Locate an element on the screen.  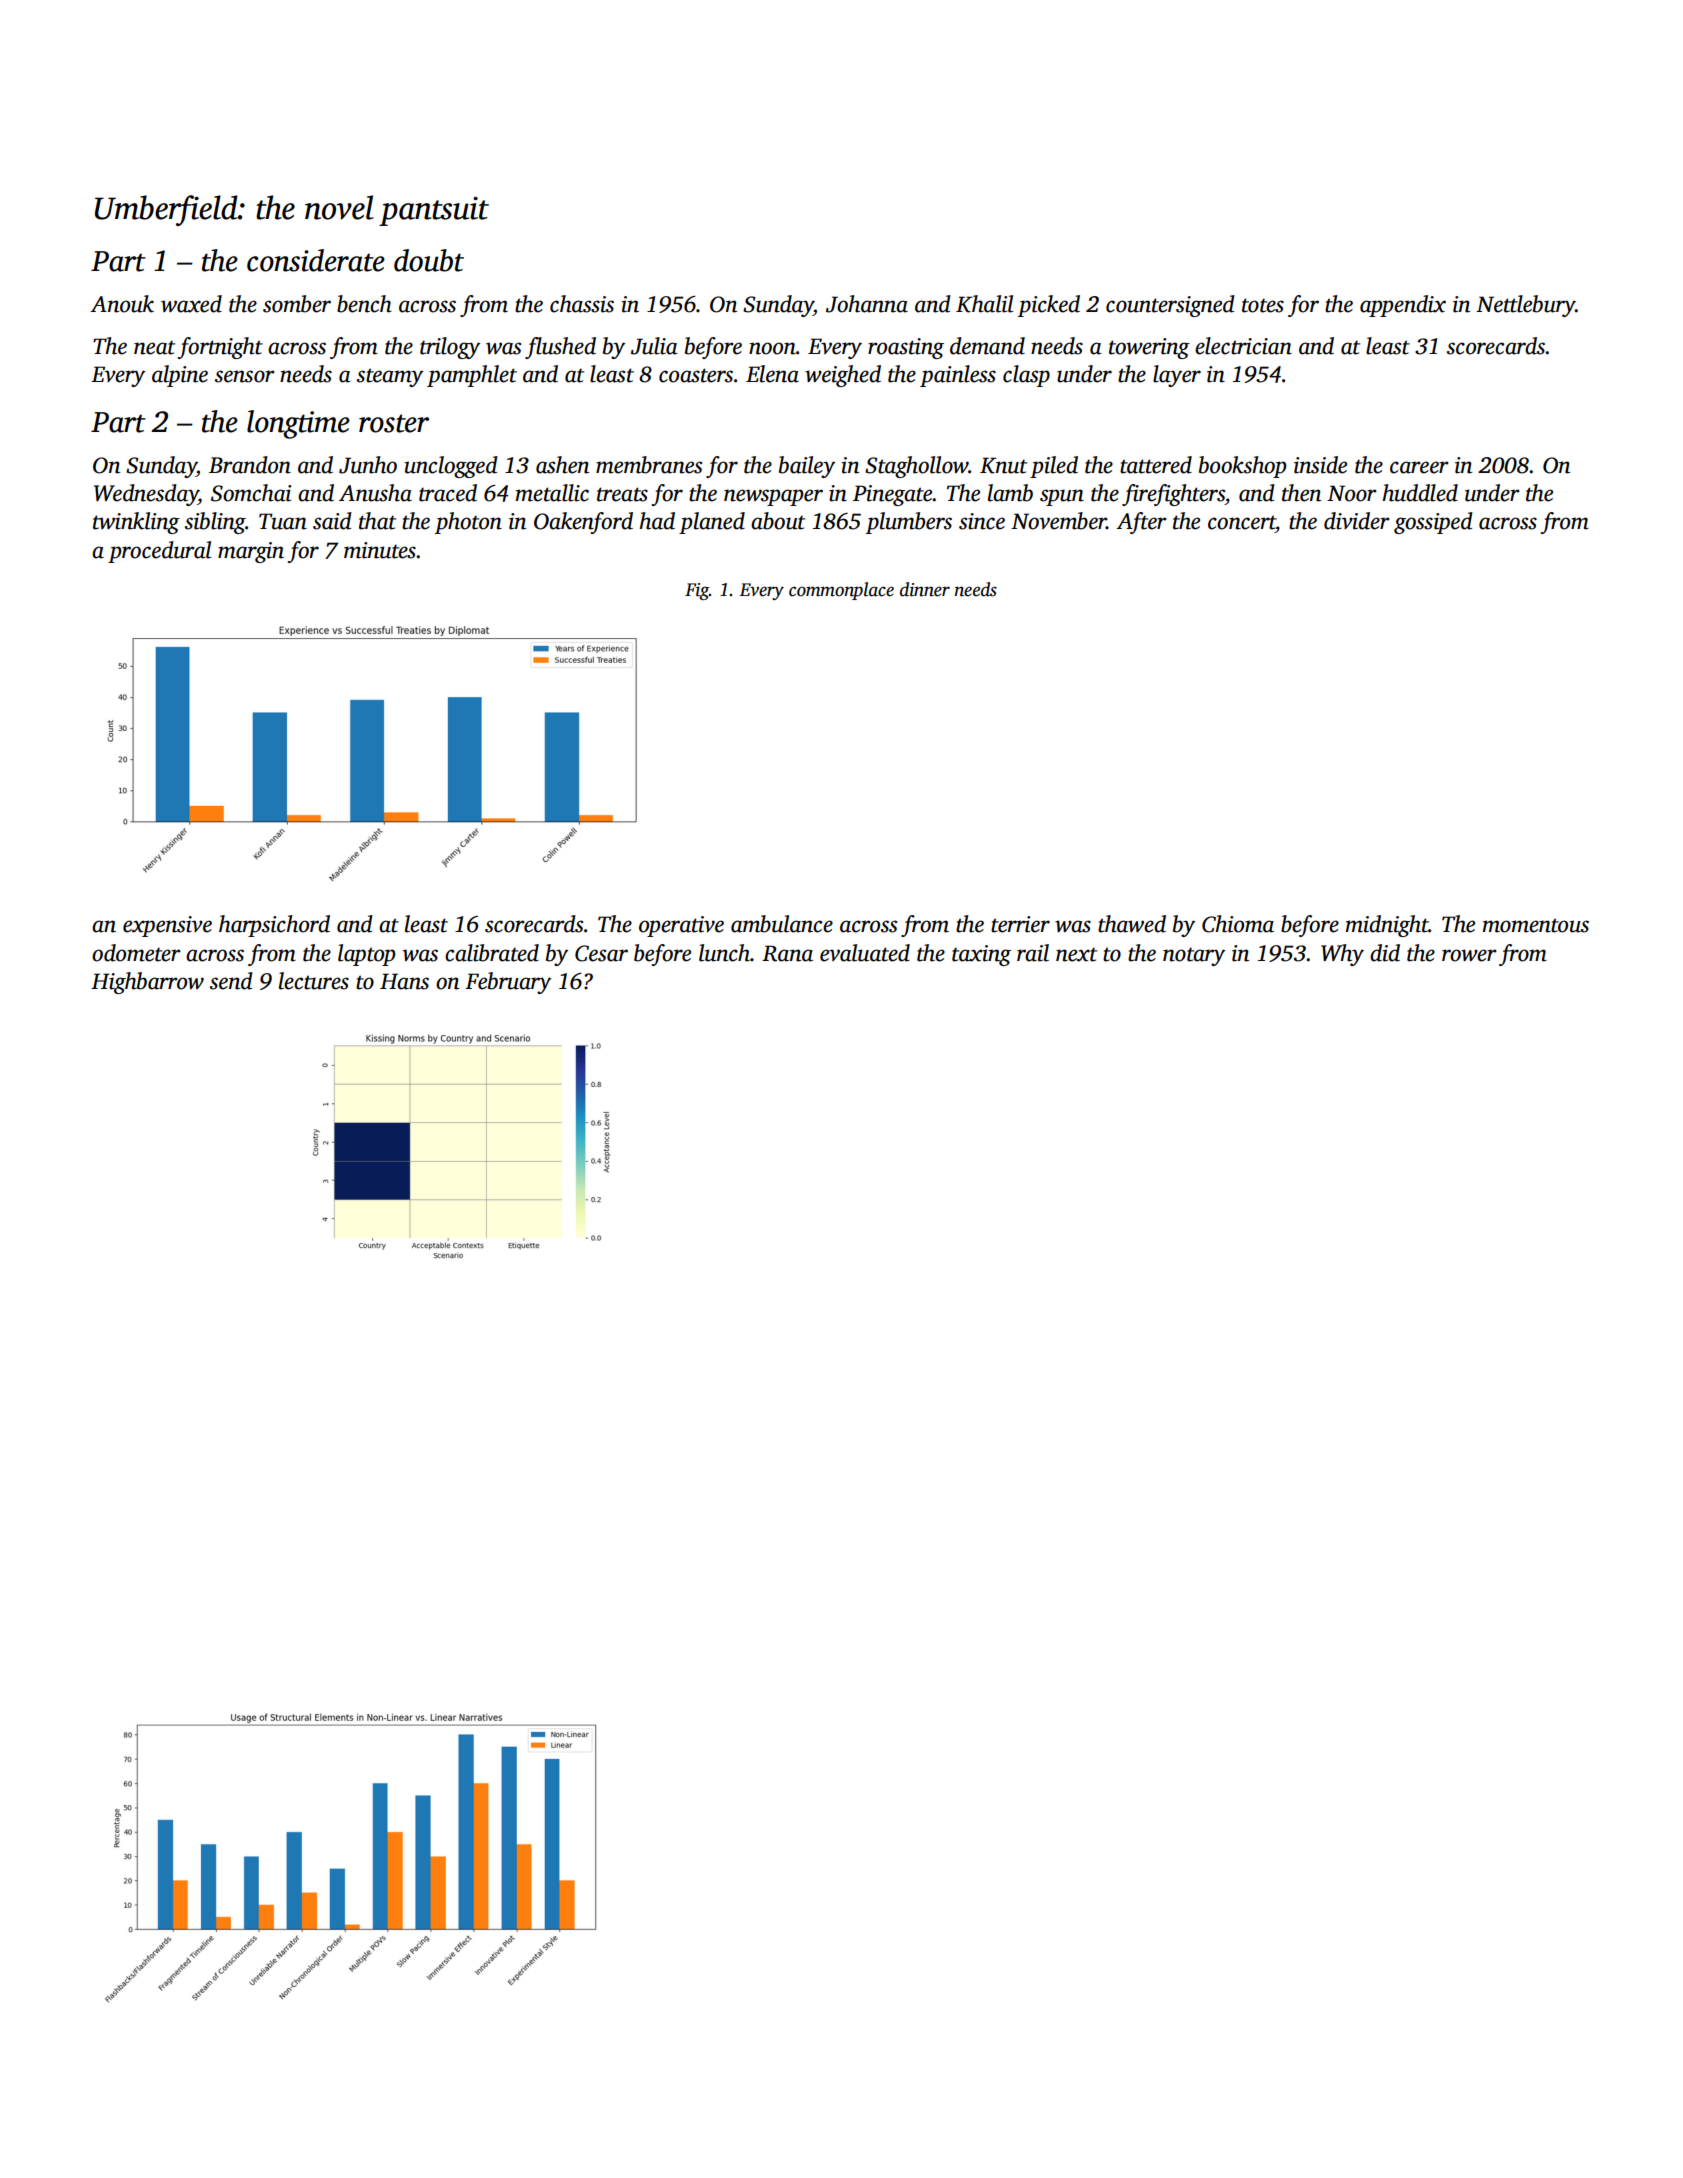
odometer is located at coordinates (136, 953).
